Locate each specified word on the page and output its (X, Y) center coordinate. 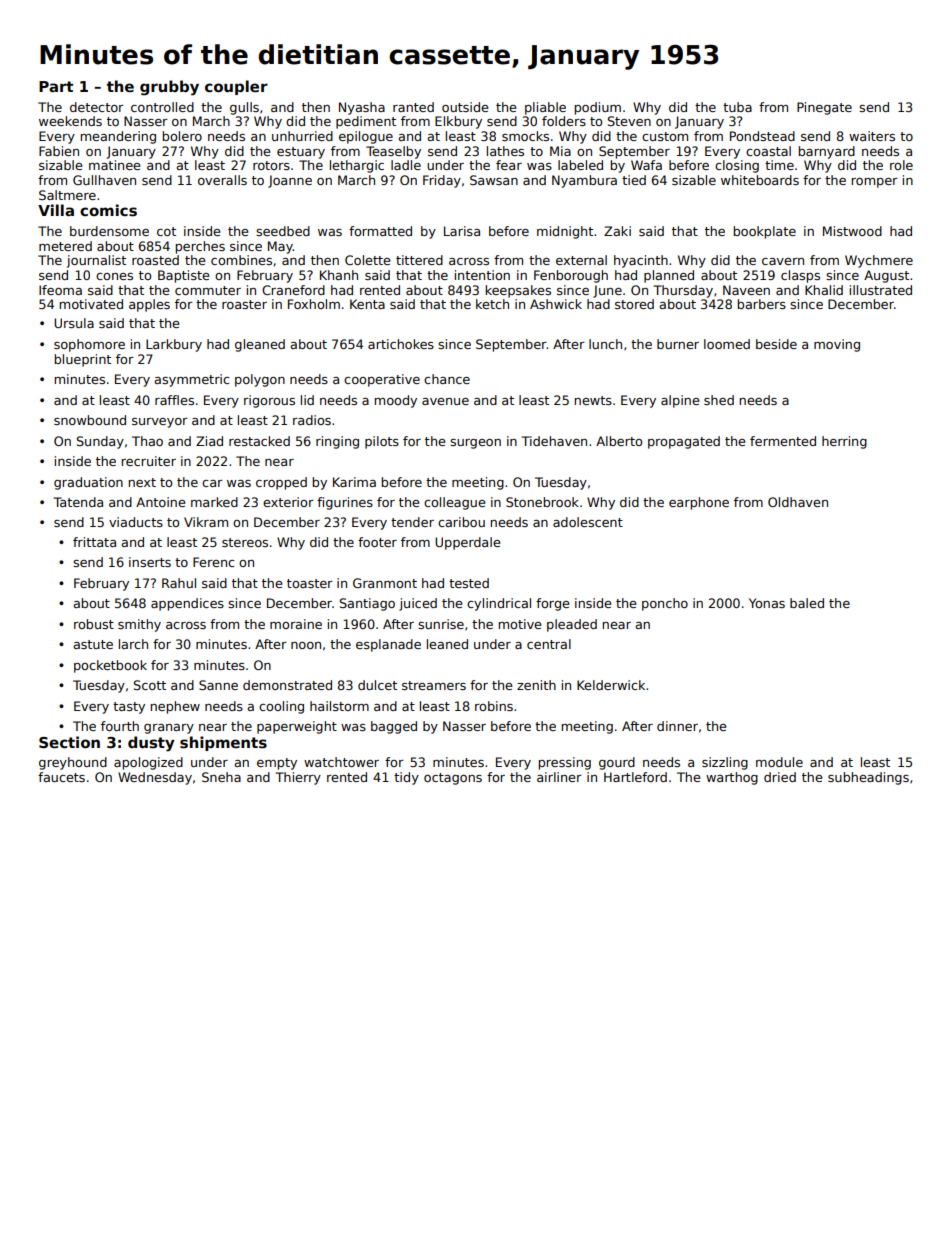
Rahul (179, 583)
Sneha (221, 777)
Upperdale (467, 543)
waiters (872, 136)
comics (108, 210)
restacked (259, 441)
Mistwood (852, 231)
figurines (345, 503)
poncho (665, 604)
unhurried (302, 136)
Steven (629, 121)
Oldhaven (798, 502)
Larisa (462, 231)
